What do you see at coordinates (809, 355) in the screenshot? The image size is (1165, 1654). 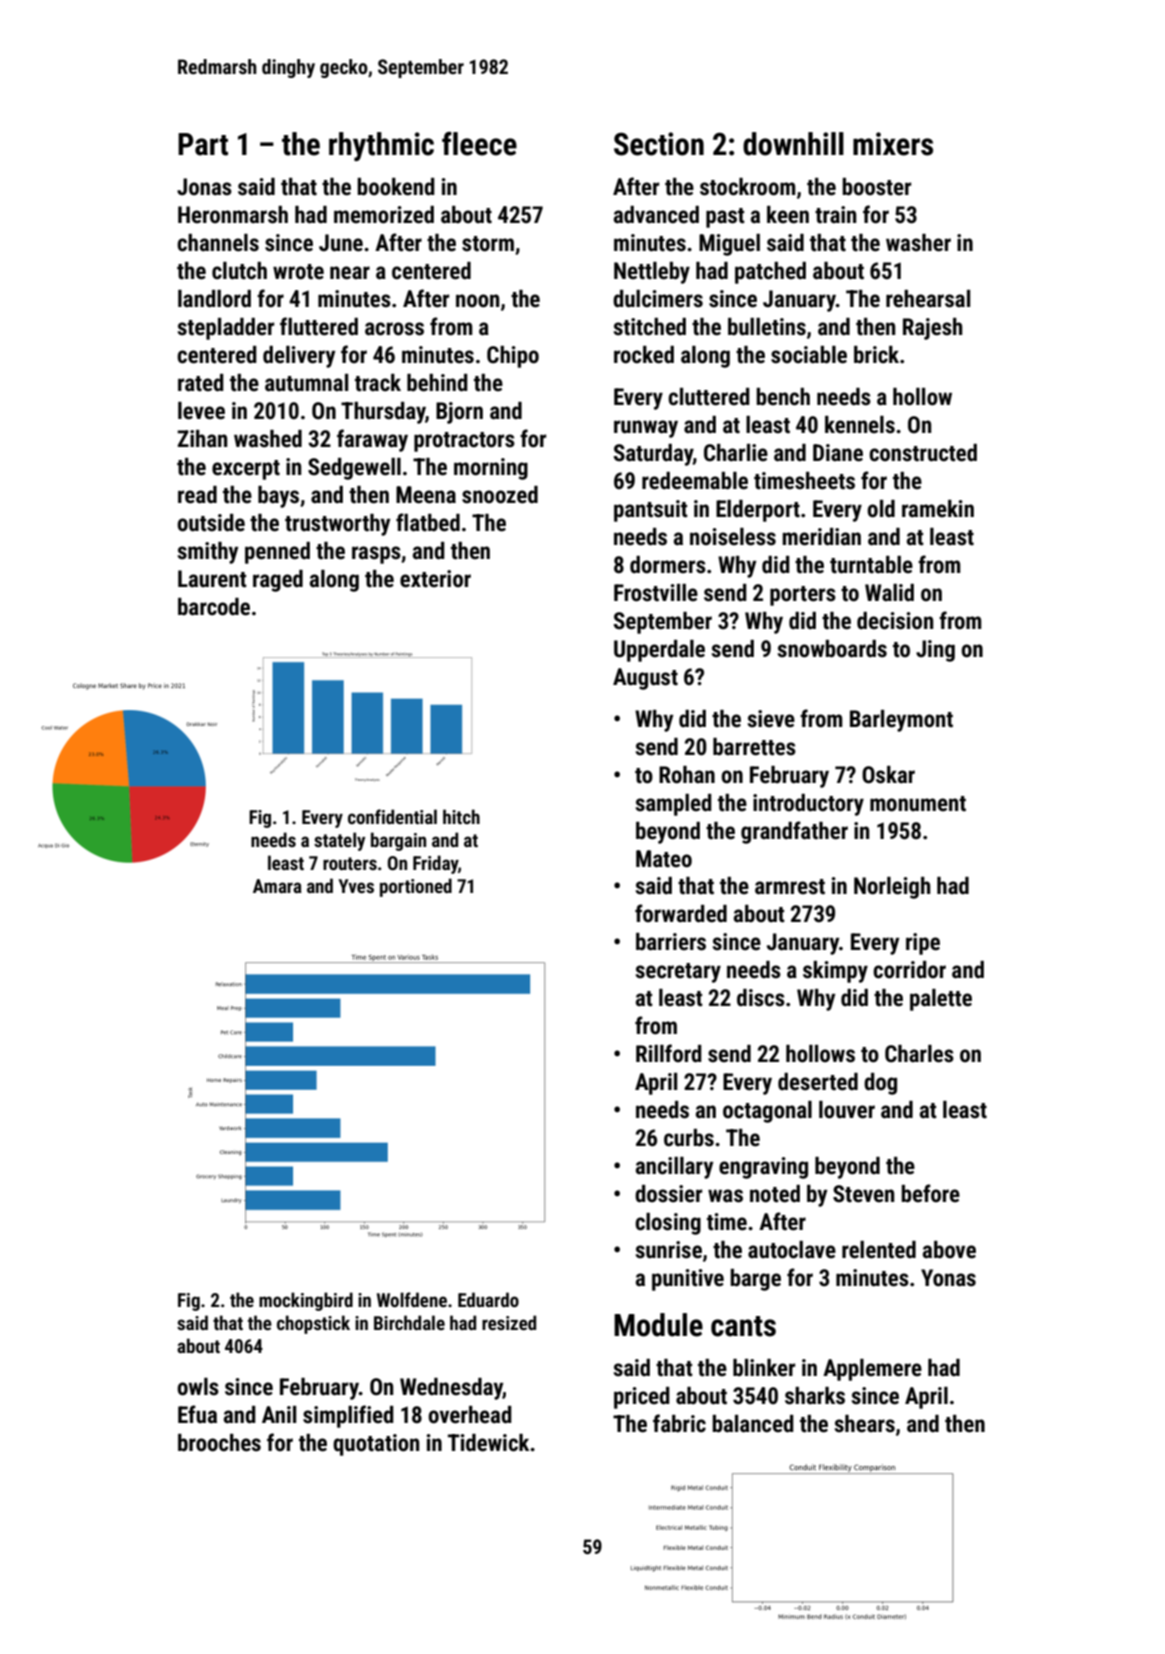 I see `sociable` at bounding box center [809, 355].
